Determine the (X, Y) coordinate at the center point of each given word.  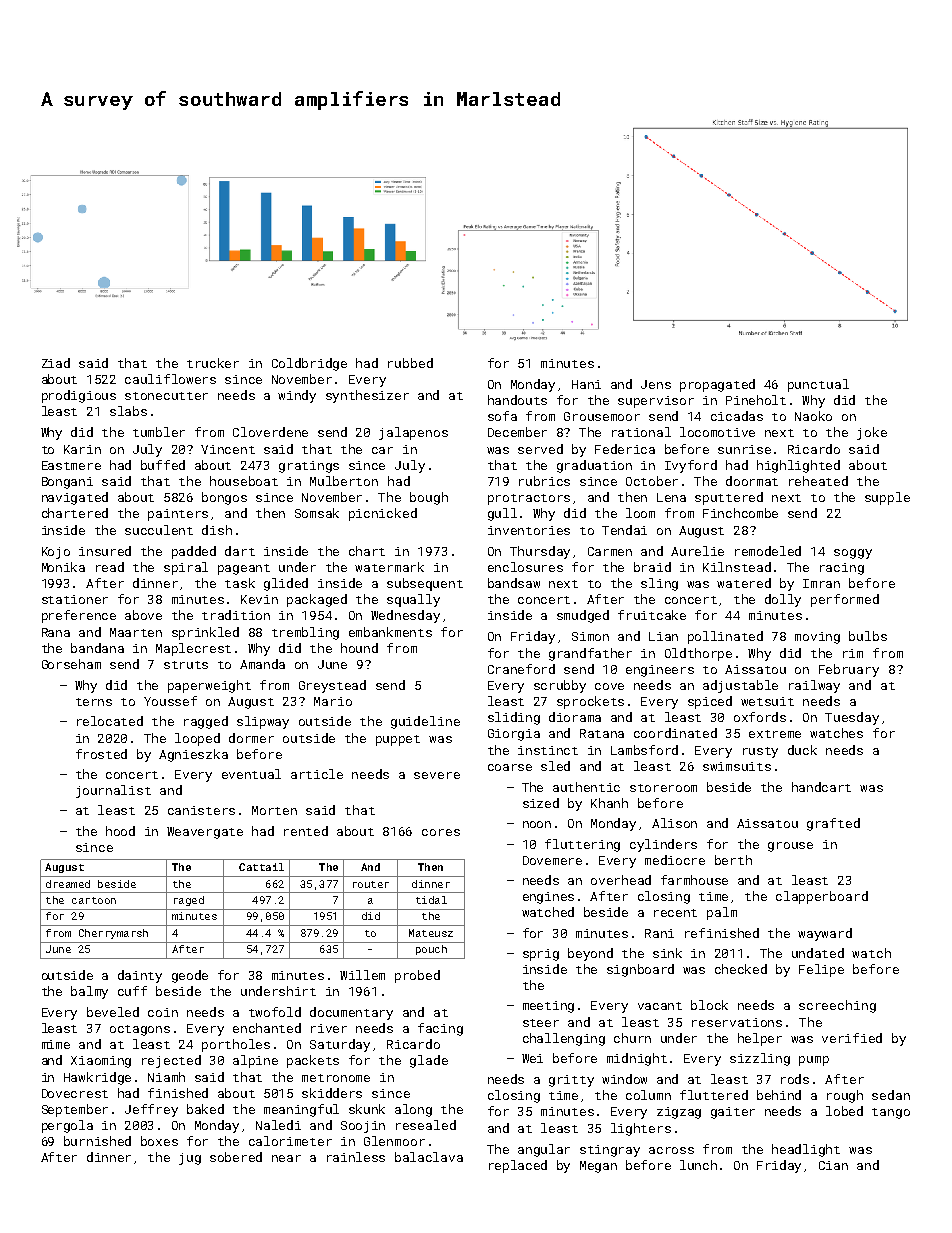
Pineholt (756, 400)
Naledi (278, 1125)
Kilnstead (737, 567)
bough (429, 498)
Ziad (56, 363)
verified (852, 1038)
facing (440, 1029)
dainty (140, 976)
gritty (571, 1081)
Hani (586, 384)
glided (286, 584)
